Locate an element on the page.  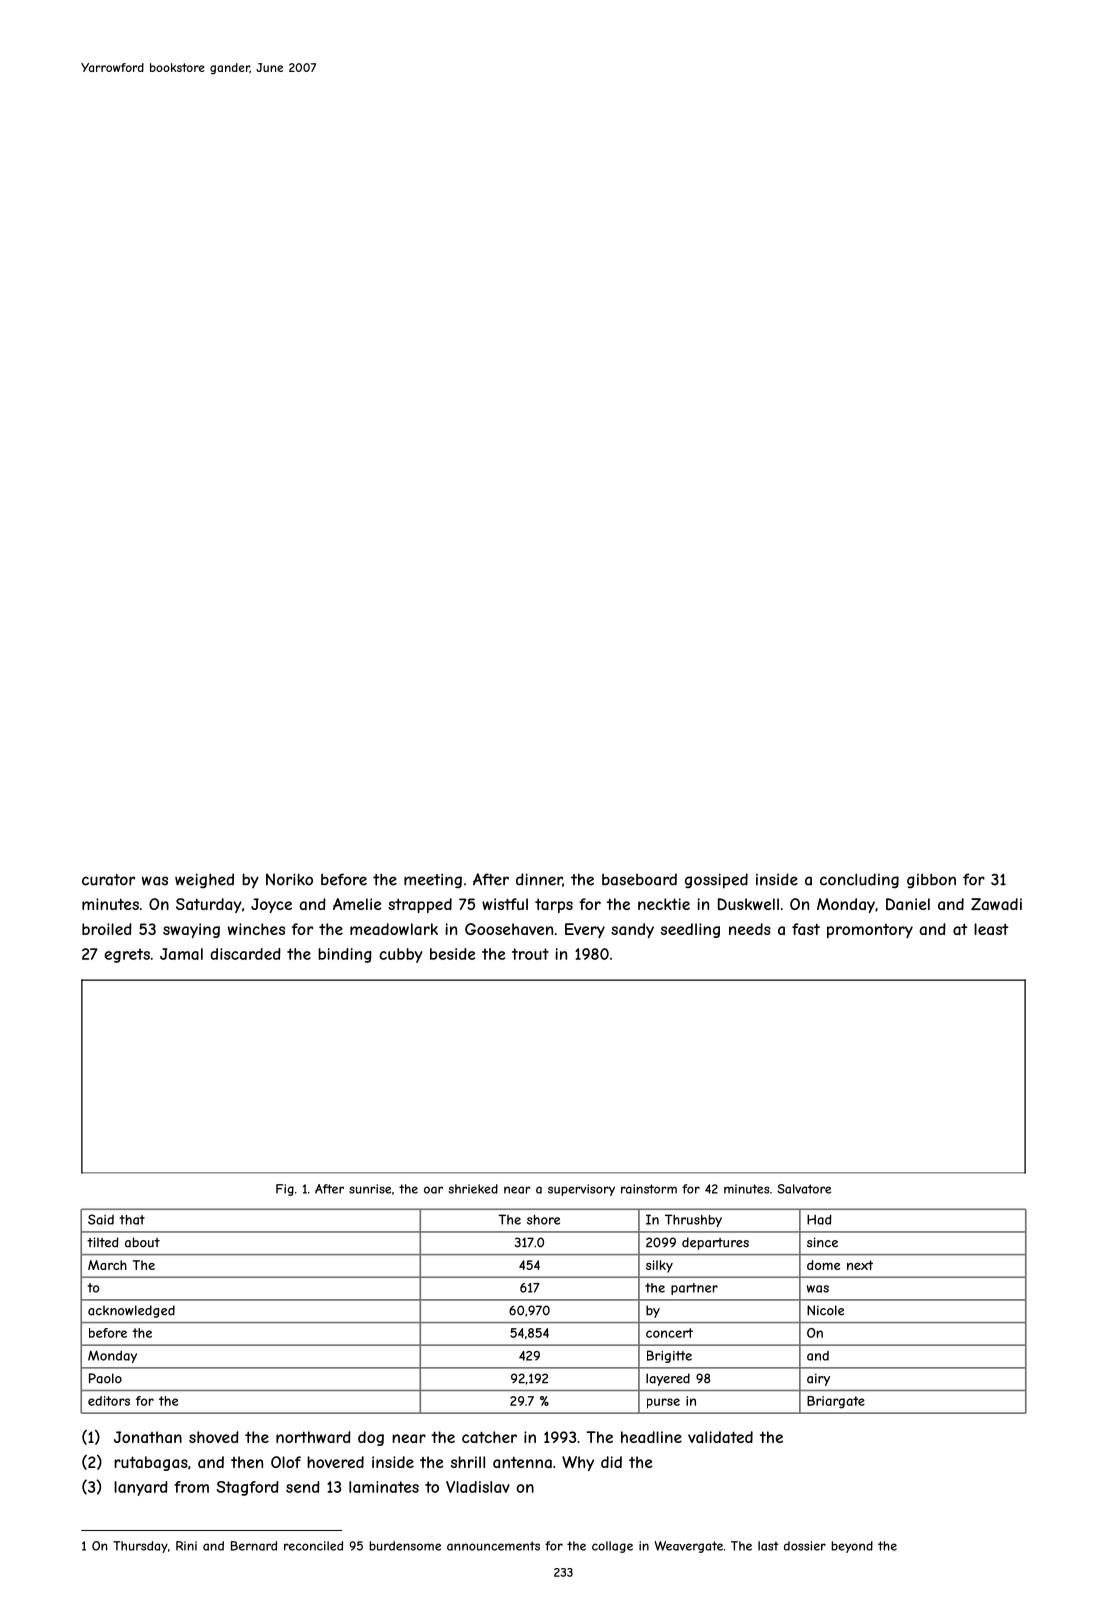
wistful is located at coordinates (505, 904).
